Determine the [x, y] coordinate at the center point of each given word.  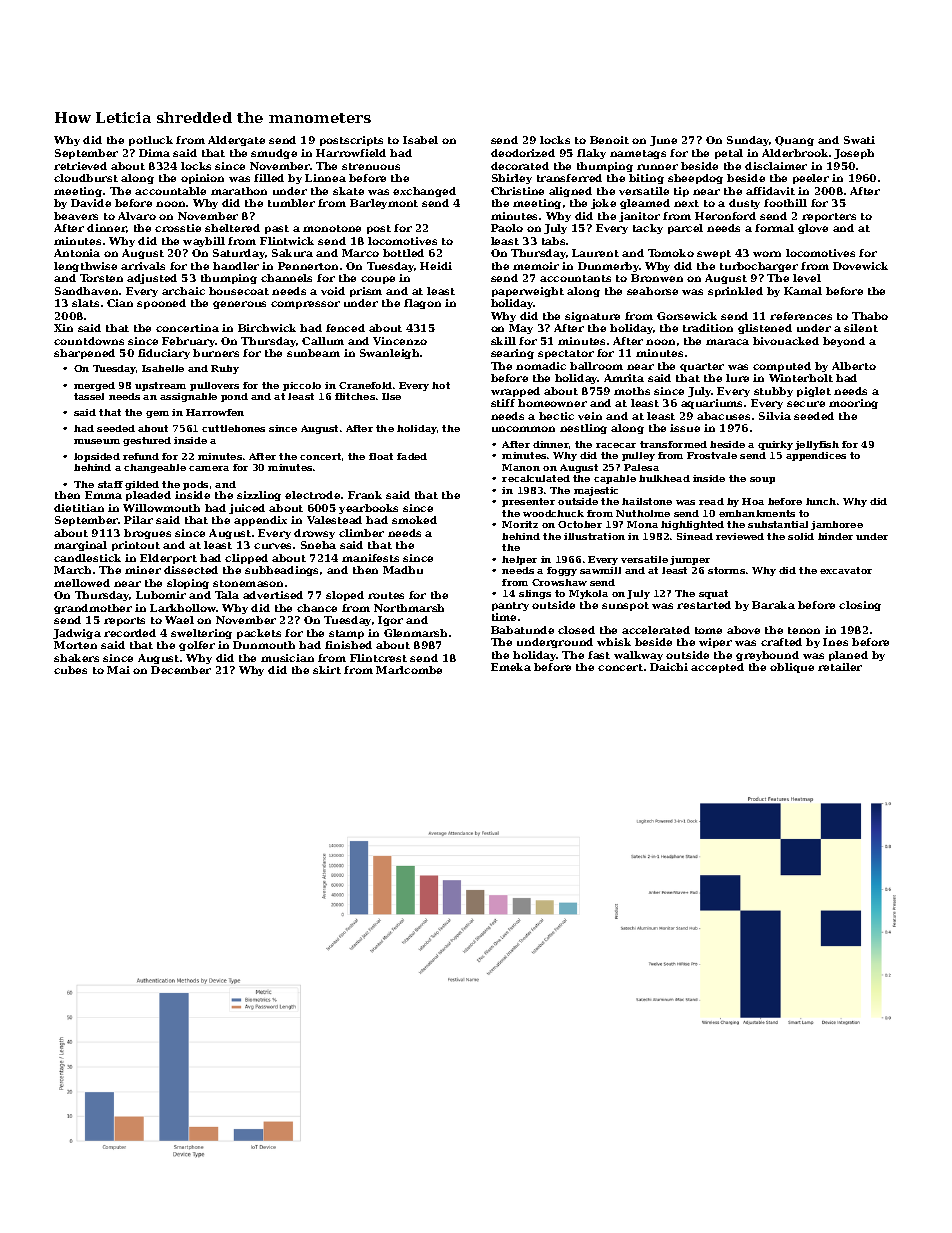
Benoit [609, 140]
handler [236, 266]
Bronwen [657, 278]
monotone [332, 228]
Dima [154, 153]
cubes [70, 670]
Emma [103, 495]
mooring [853, 404]
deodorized [523, 153]
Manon [521, 467]
